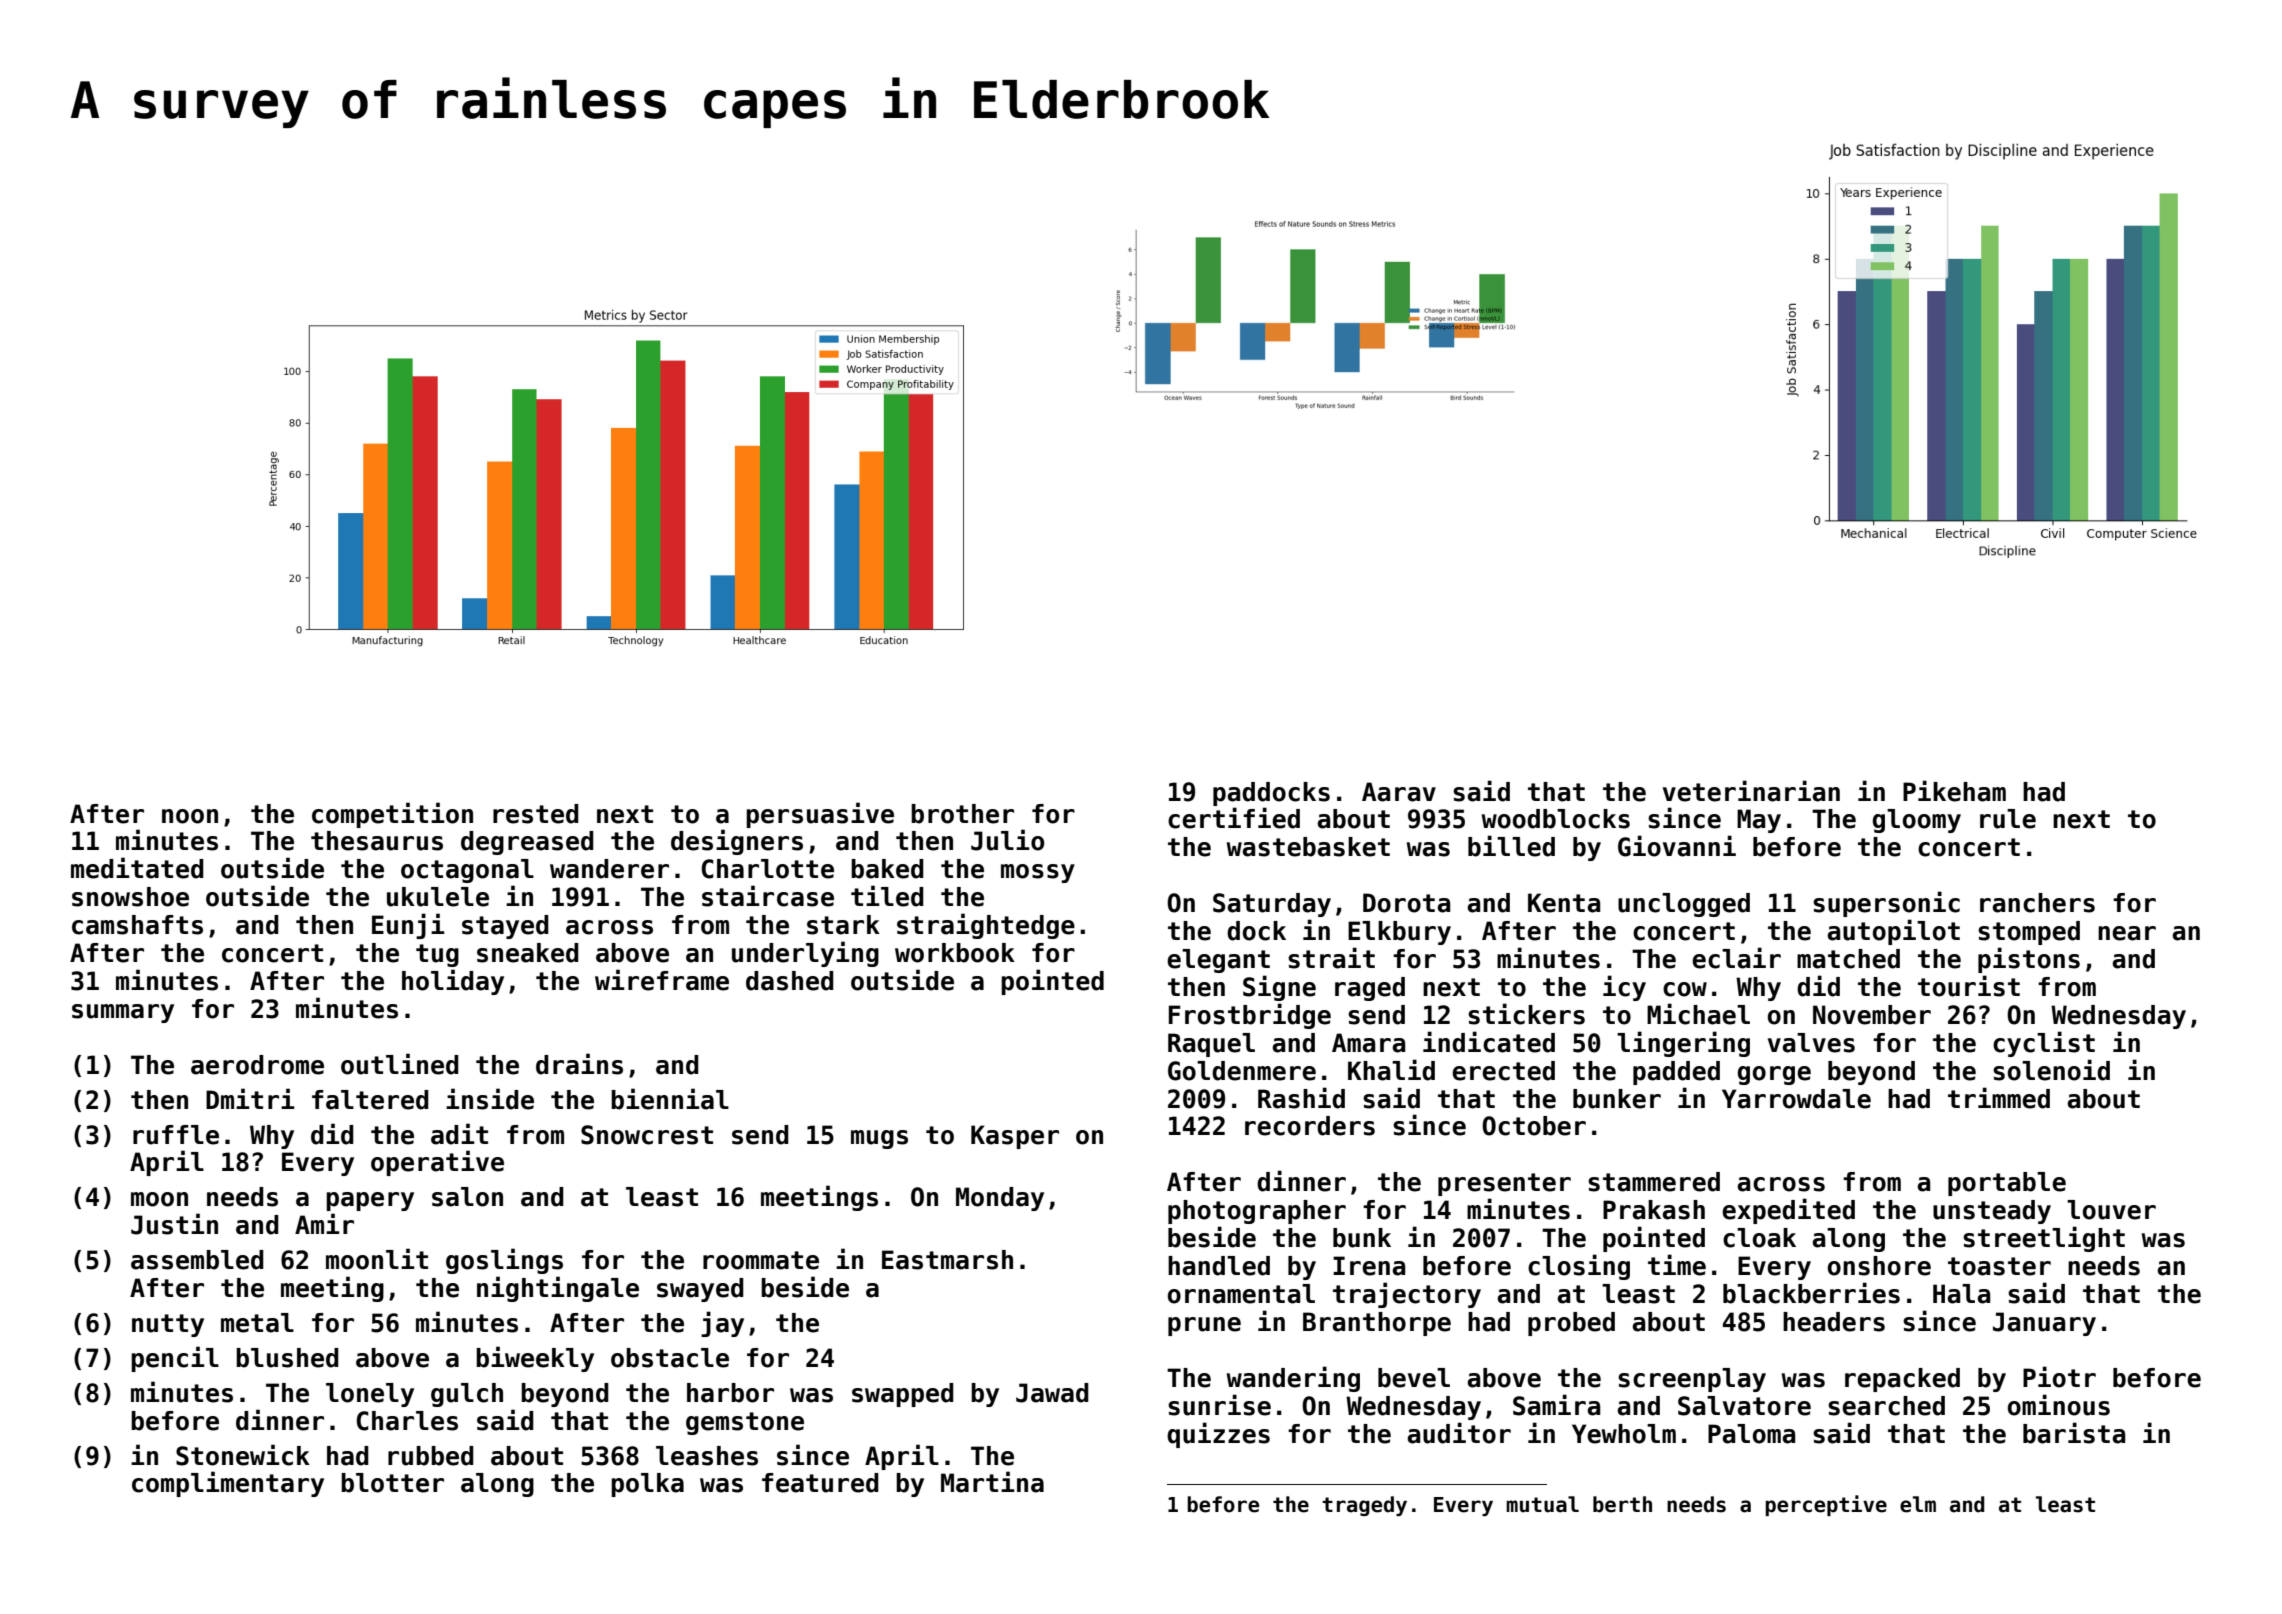 This screenshot has width=2282, height=1614. What do you see at coordinates (1826, 1505) in the screenshot?
I see `perceptive` at bounding box center [1826, 1505].
